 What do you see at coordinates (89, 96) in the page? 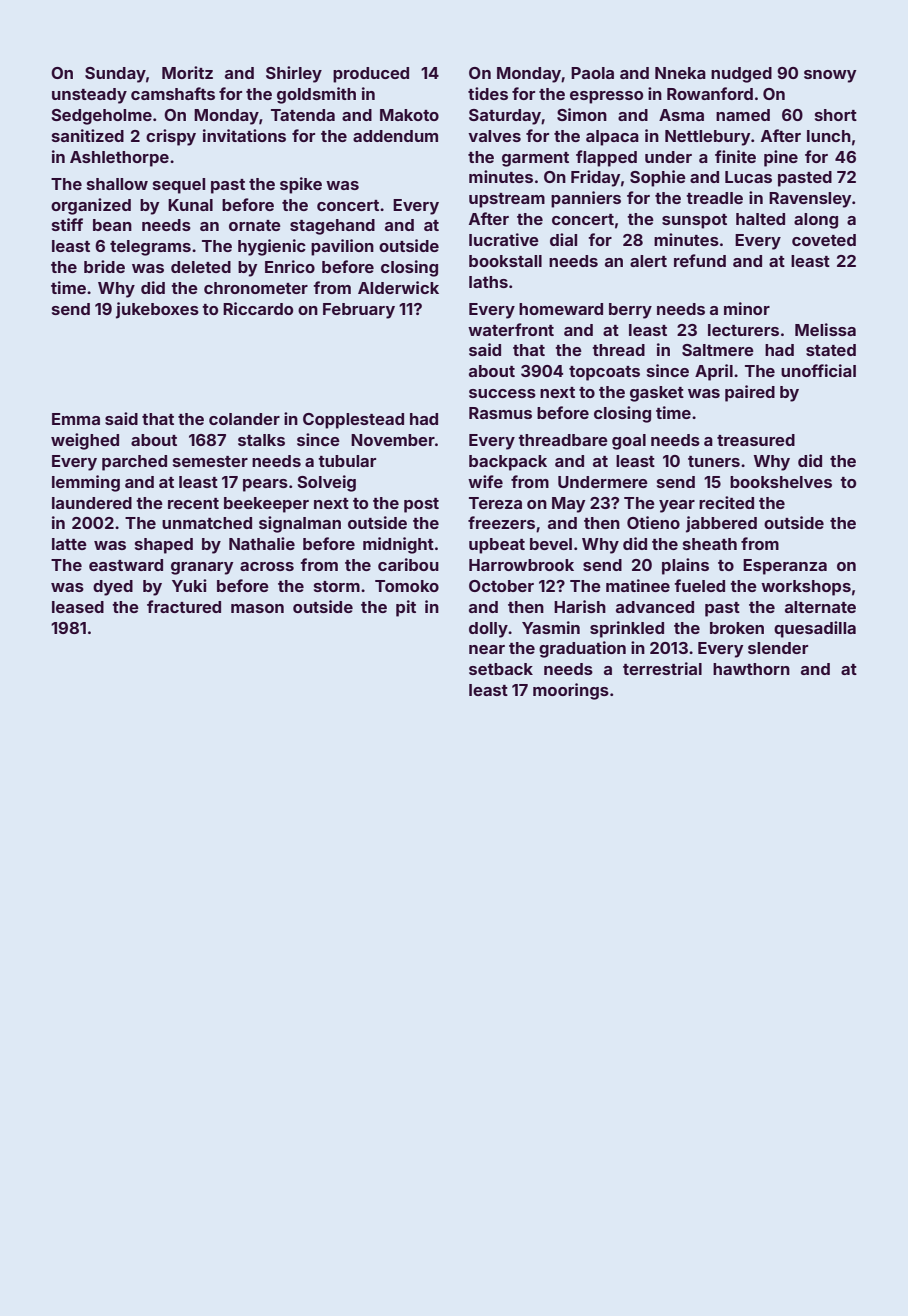
I see `unsteady` at bounding box center [89, 96].
